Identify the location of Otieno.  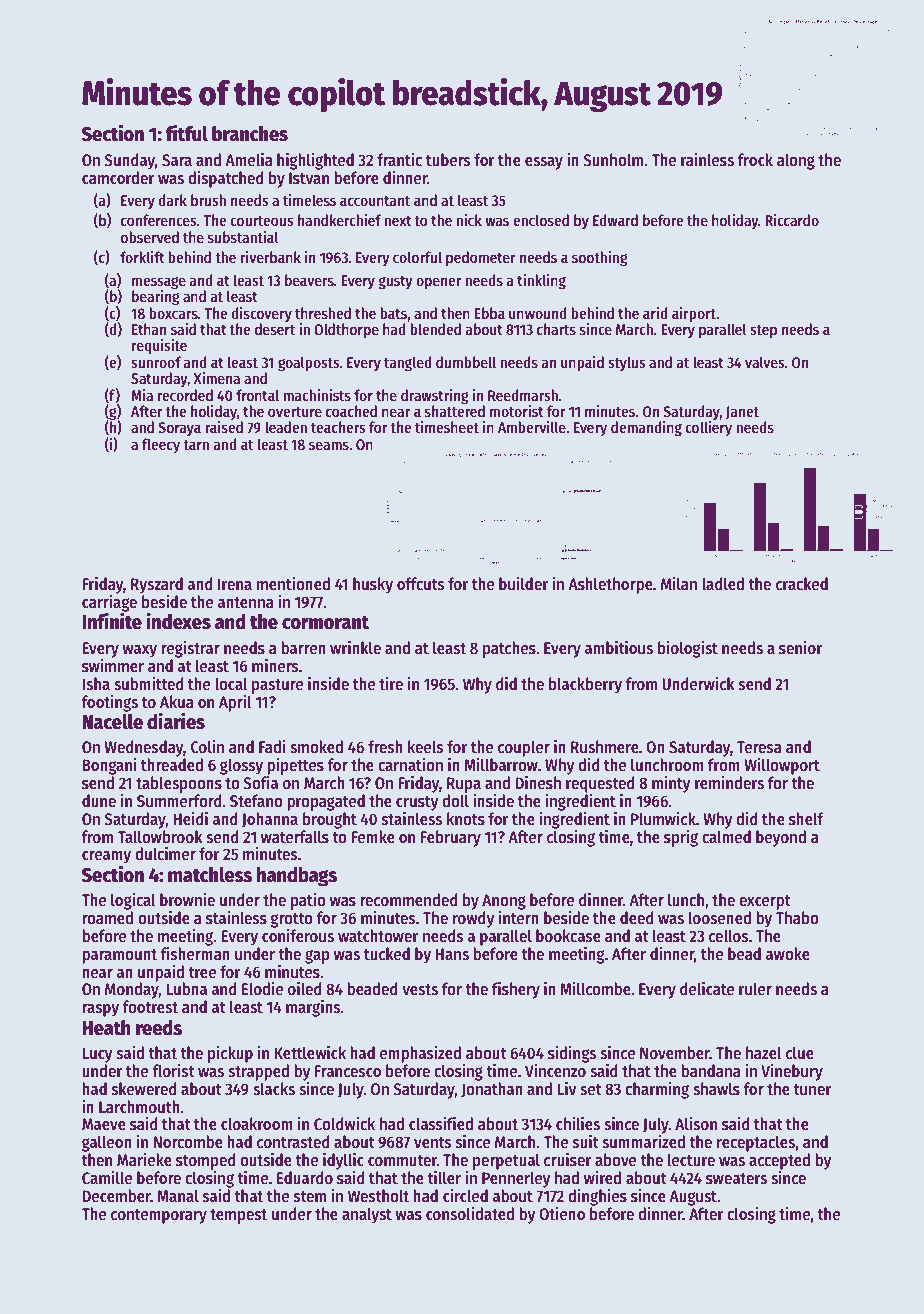
(562, 1214).
